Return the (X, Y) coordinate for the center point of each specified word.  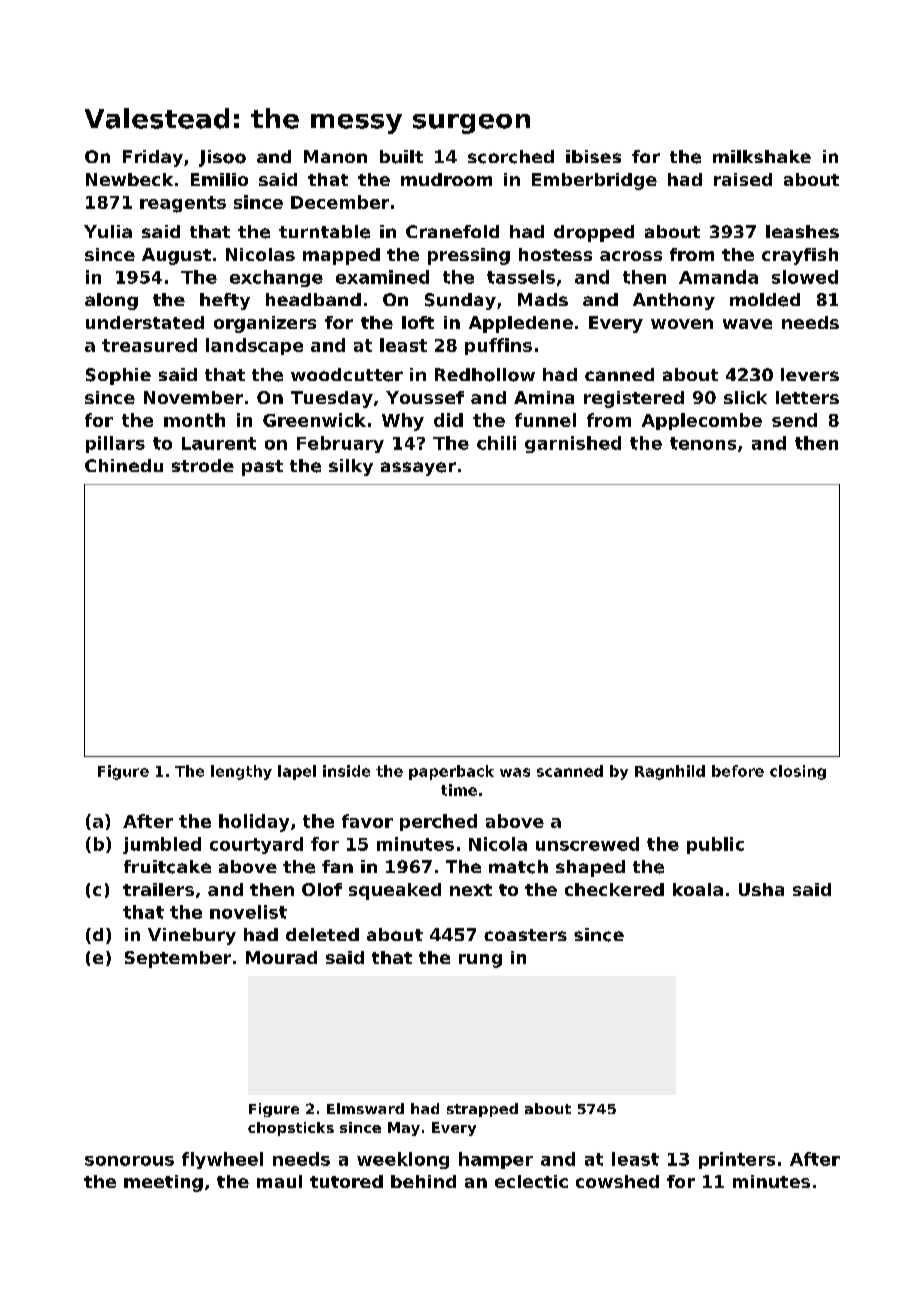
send (794, 420)
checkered (614, 889)
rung (480, 961)
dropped (594, 233)
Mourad (281, 957)
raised (743, 179)
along (111, 301)
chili (496, 443)
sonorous (129, 1161)
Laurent (219, 443)
